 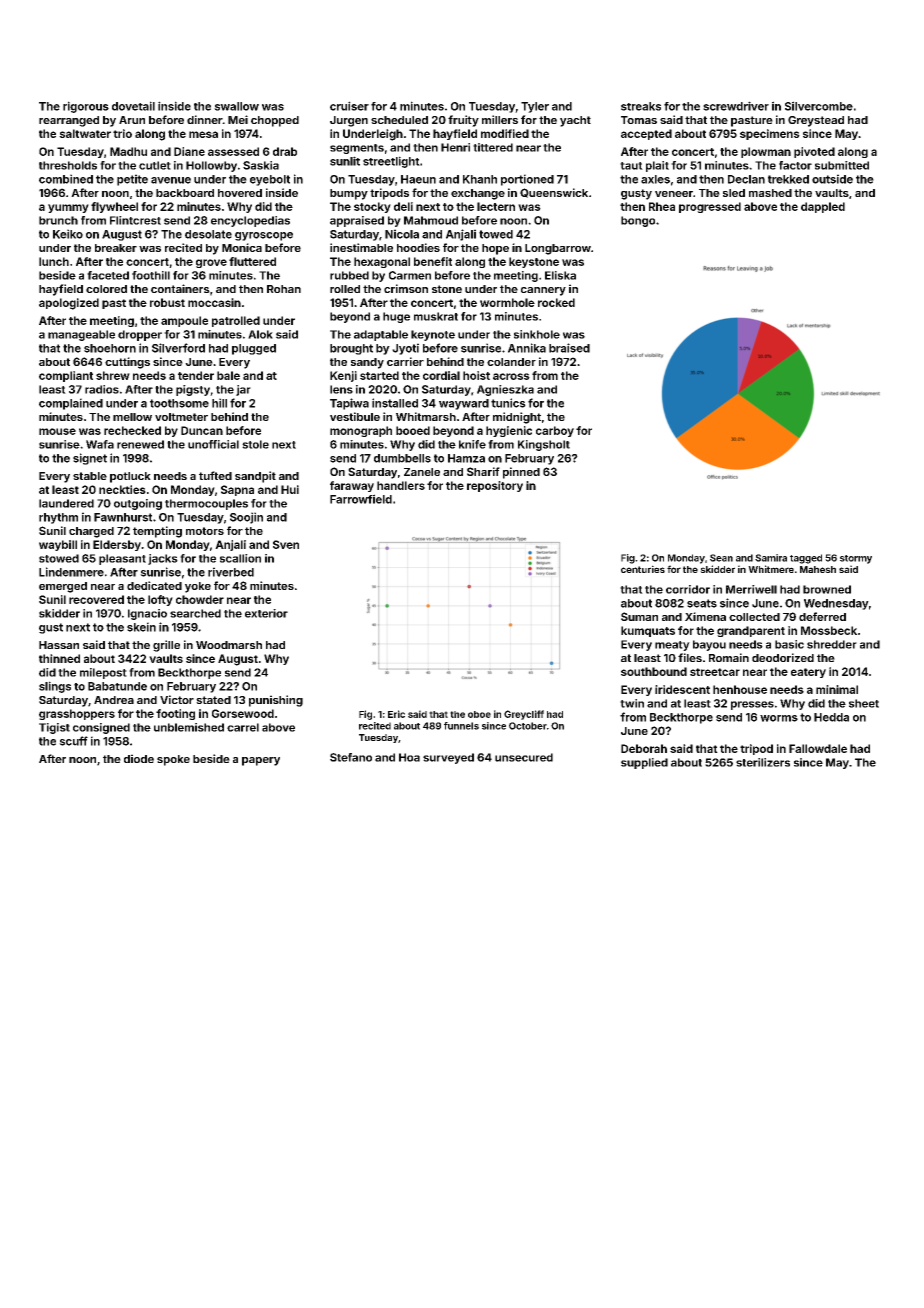 I want to click on Eldersby, so click(x=117, y=545).
